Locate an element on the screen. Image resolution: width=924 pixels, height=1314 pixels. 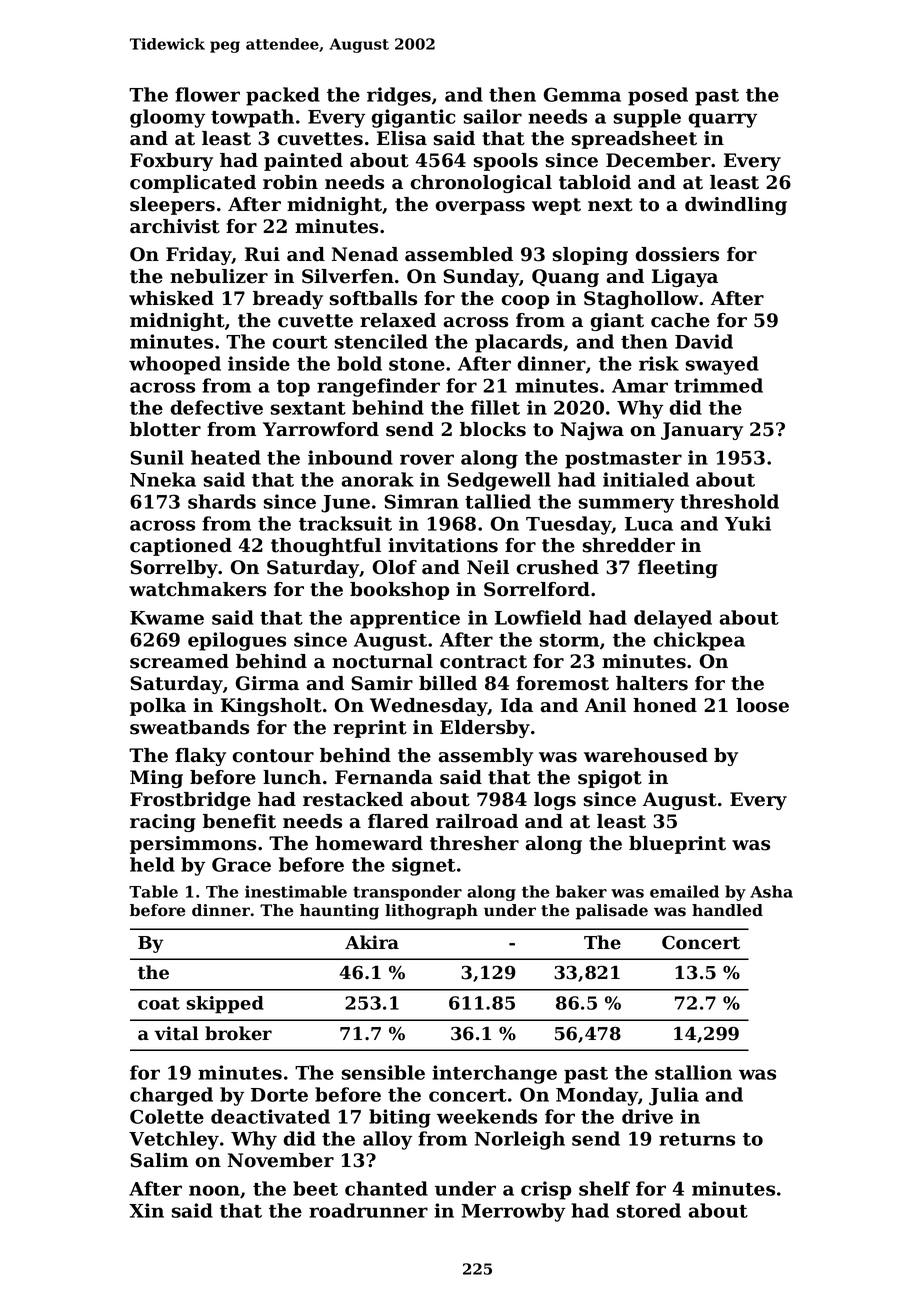
noon is located at coordinates (214, 1190).
